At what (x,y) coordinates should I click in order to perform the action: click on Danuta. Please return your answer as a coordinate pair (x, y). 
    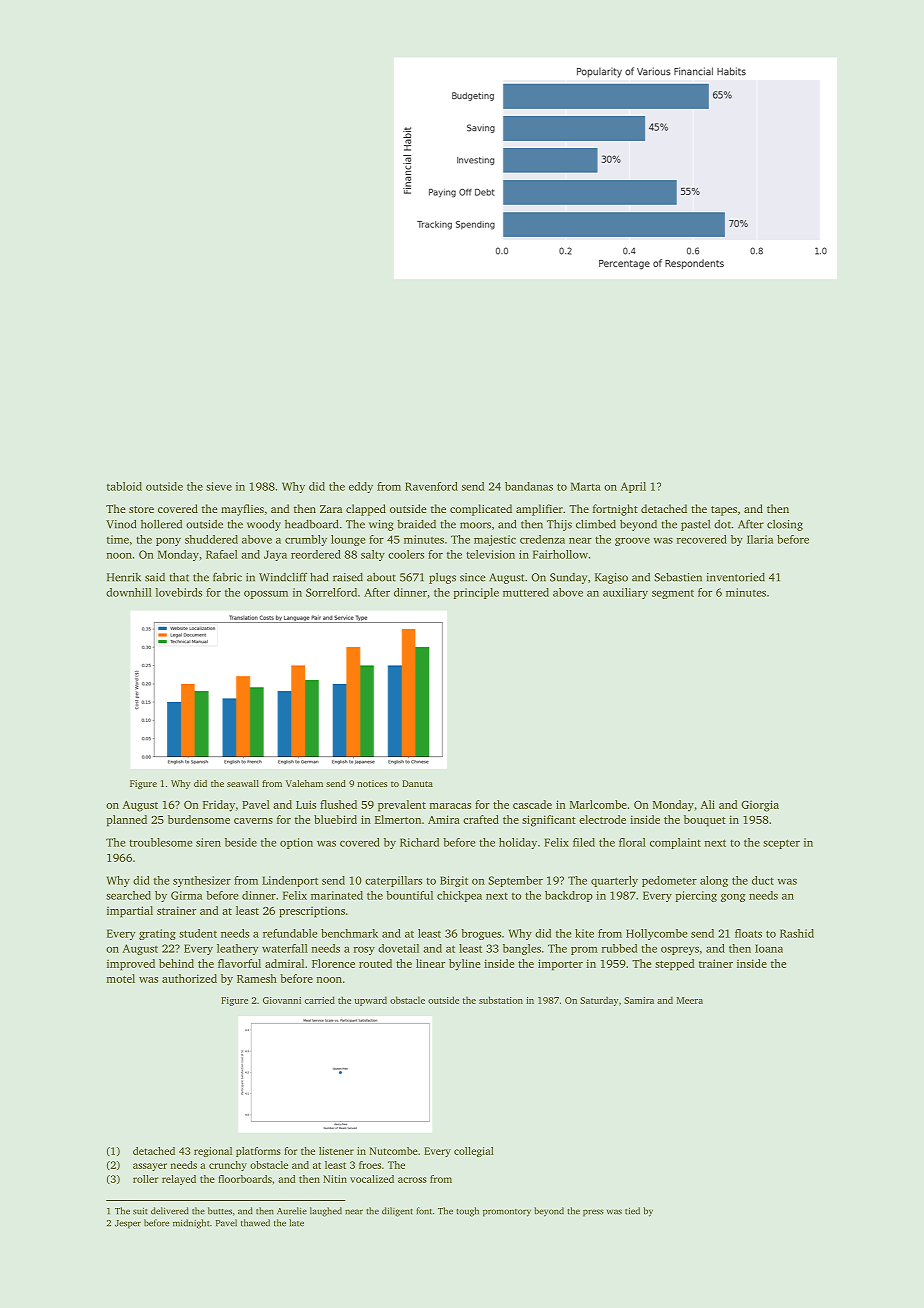
    Looking at the image, I should click on (417, 783).
